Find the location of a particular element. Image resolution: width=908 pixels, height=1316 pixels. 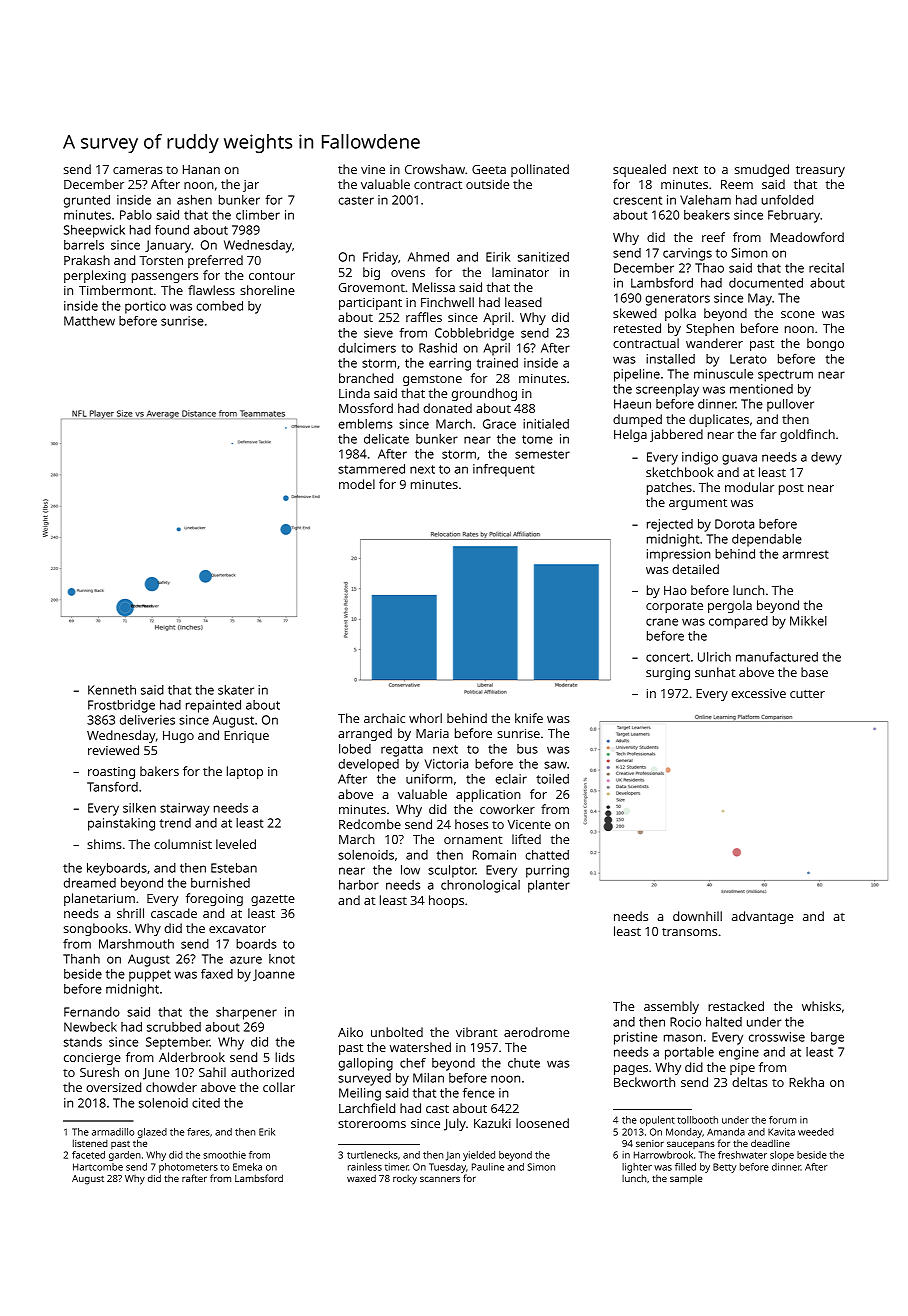

combed is located at coordinates (219, 306).
